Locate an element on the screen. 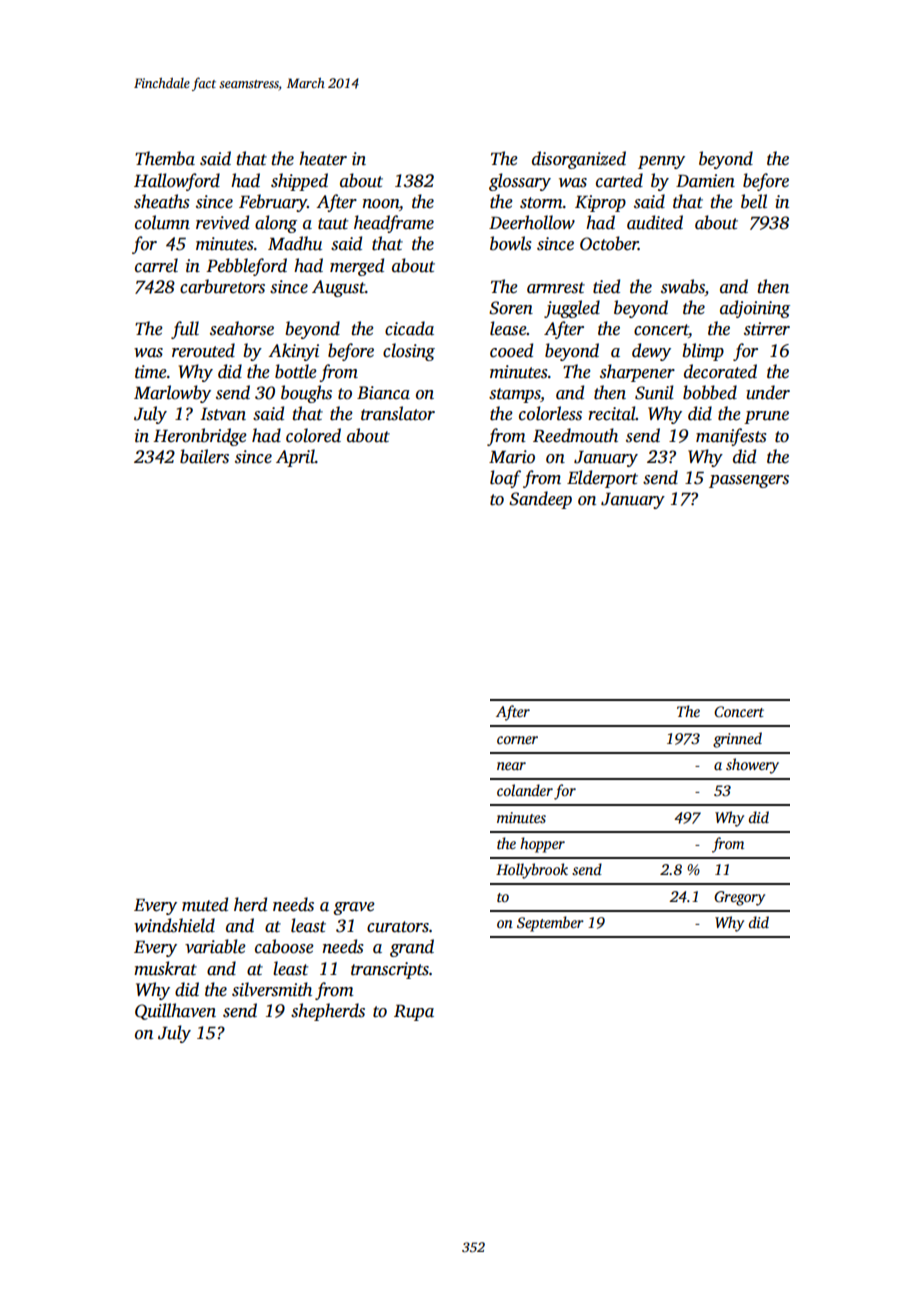  along is located at coordinates (276, 224).
